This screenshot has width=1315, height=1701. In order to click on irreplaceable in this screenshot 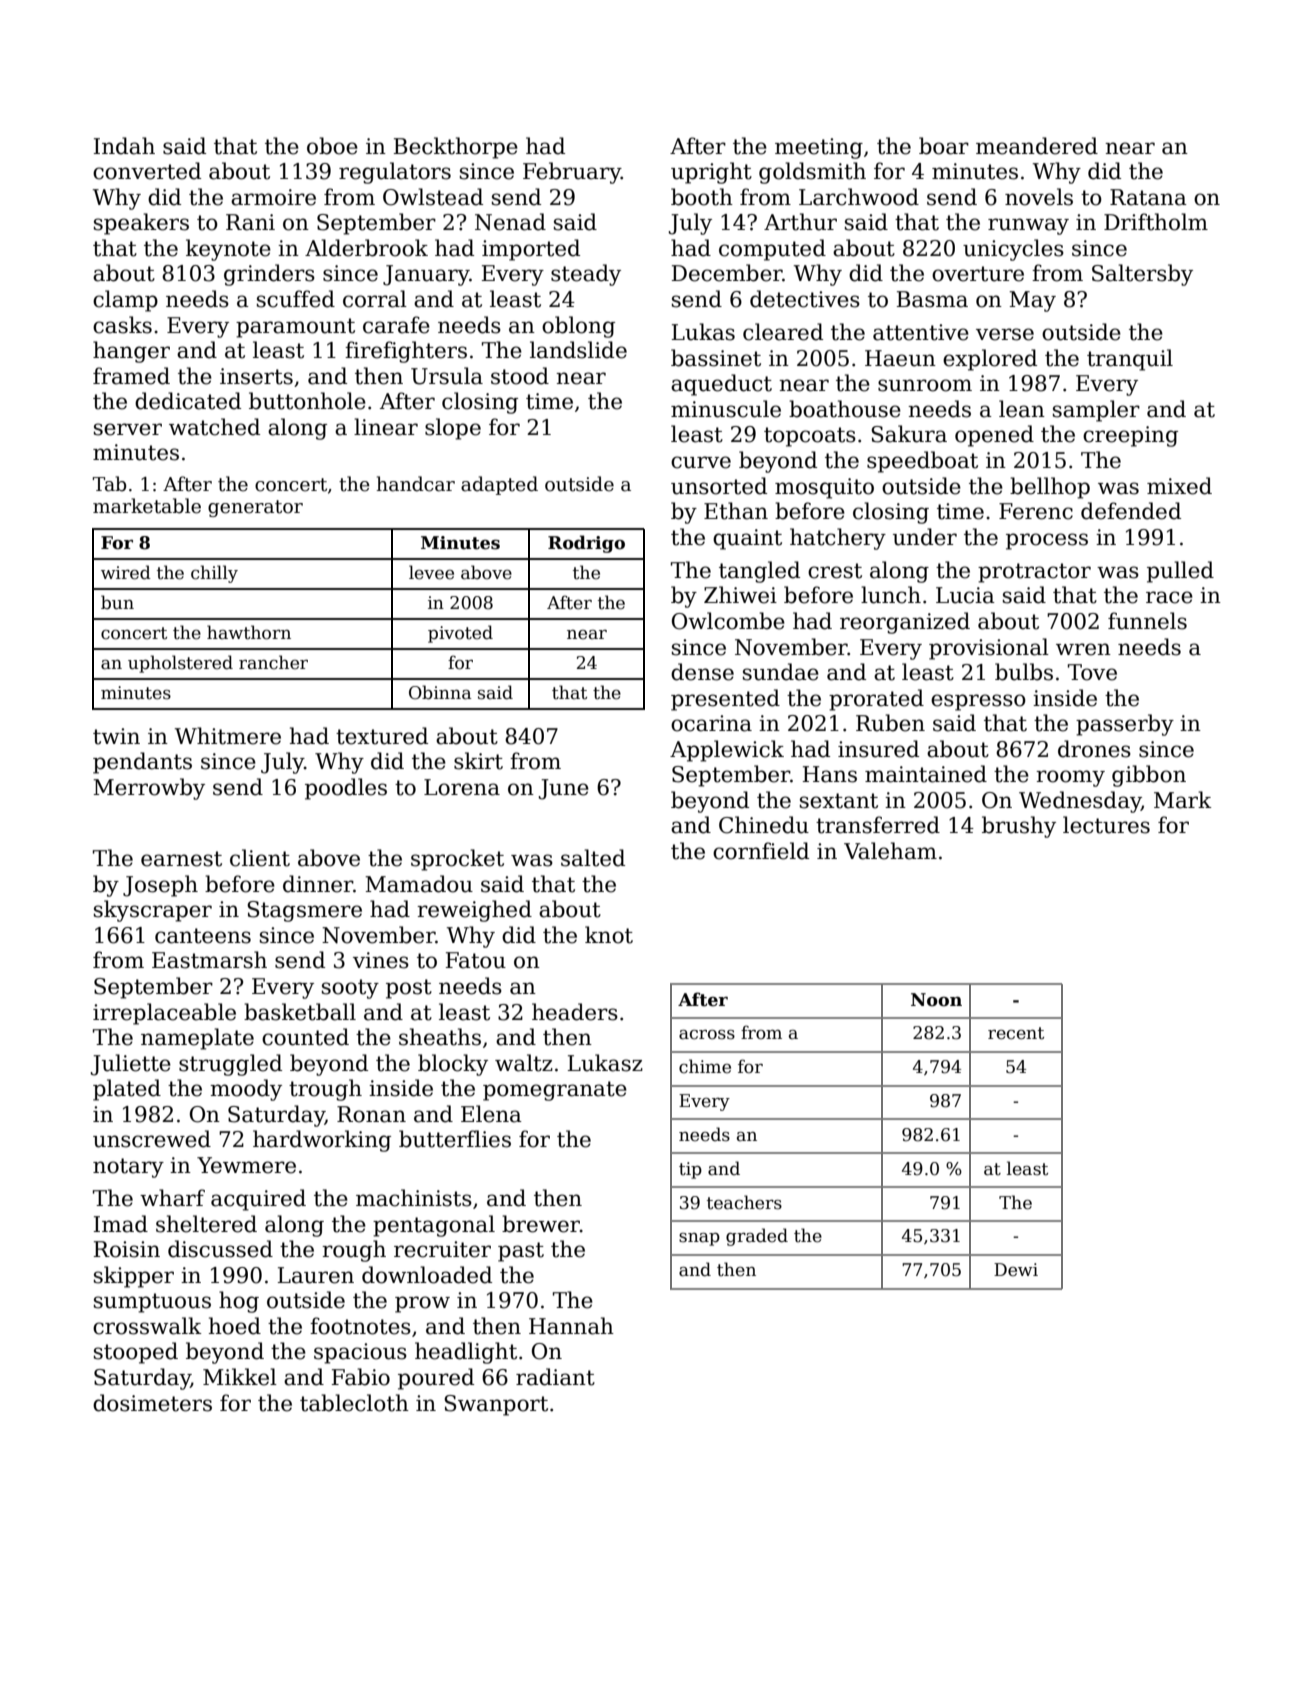, I will do `click(164, 1014)`.
